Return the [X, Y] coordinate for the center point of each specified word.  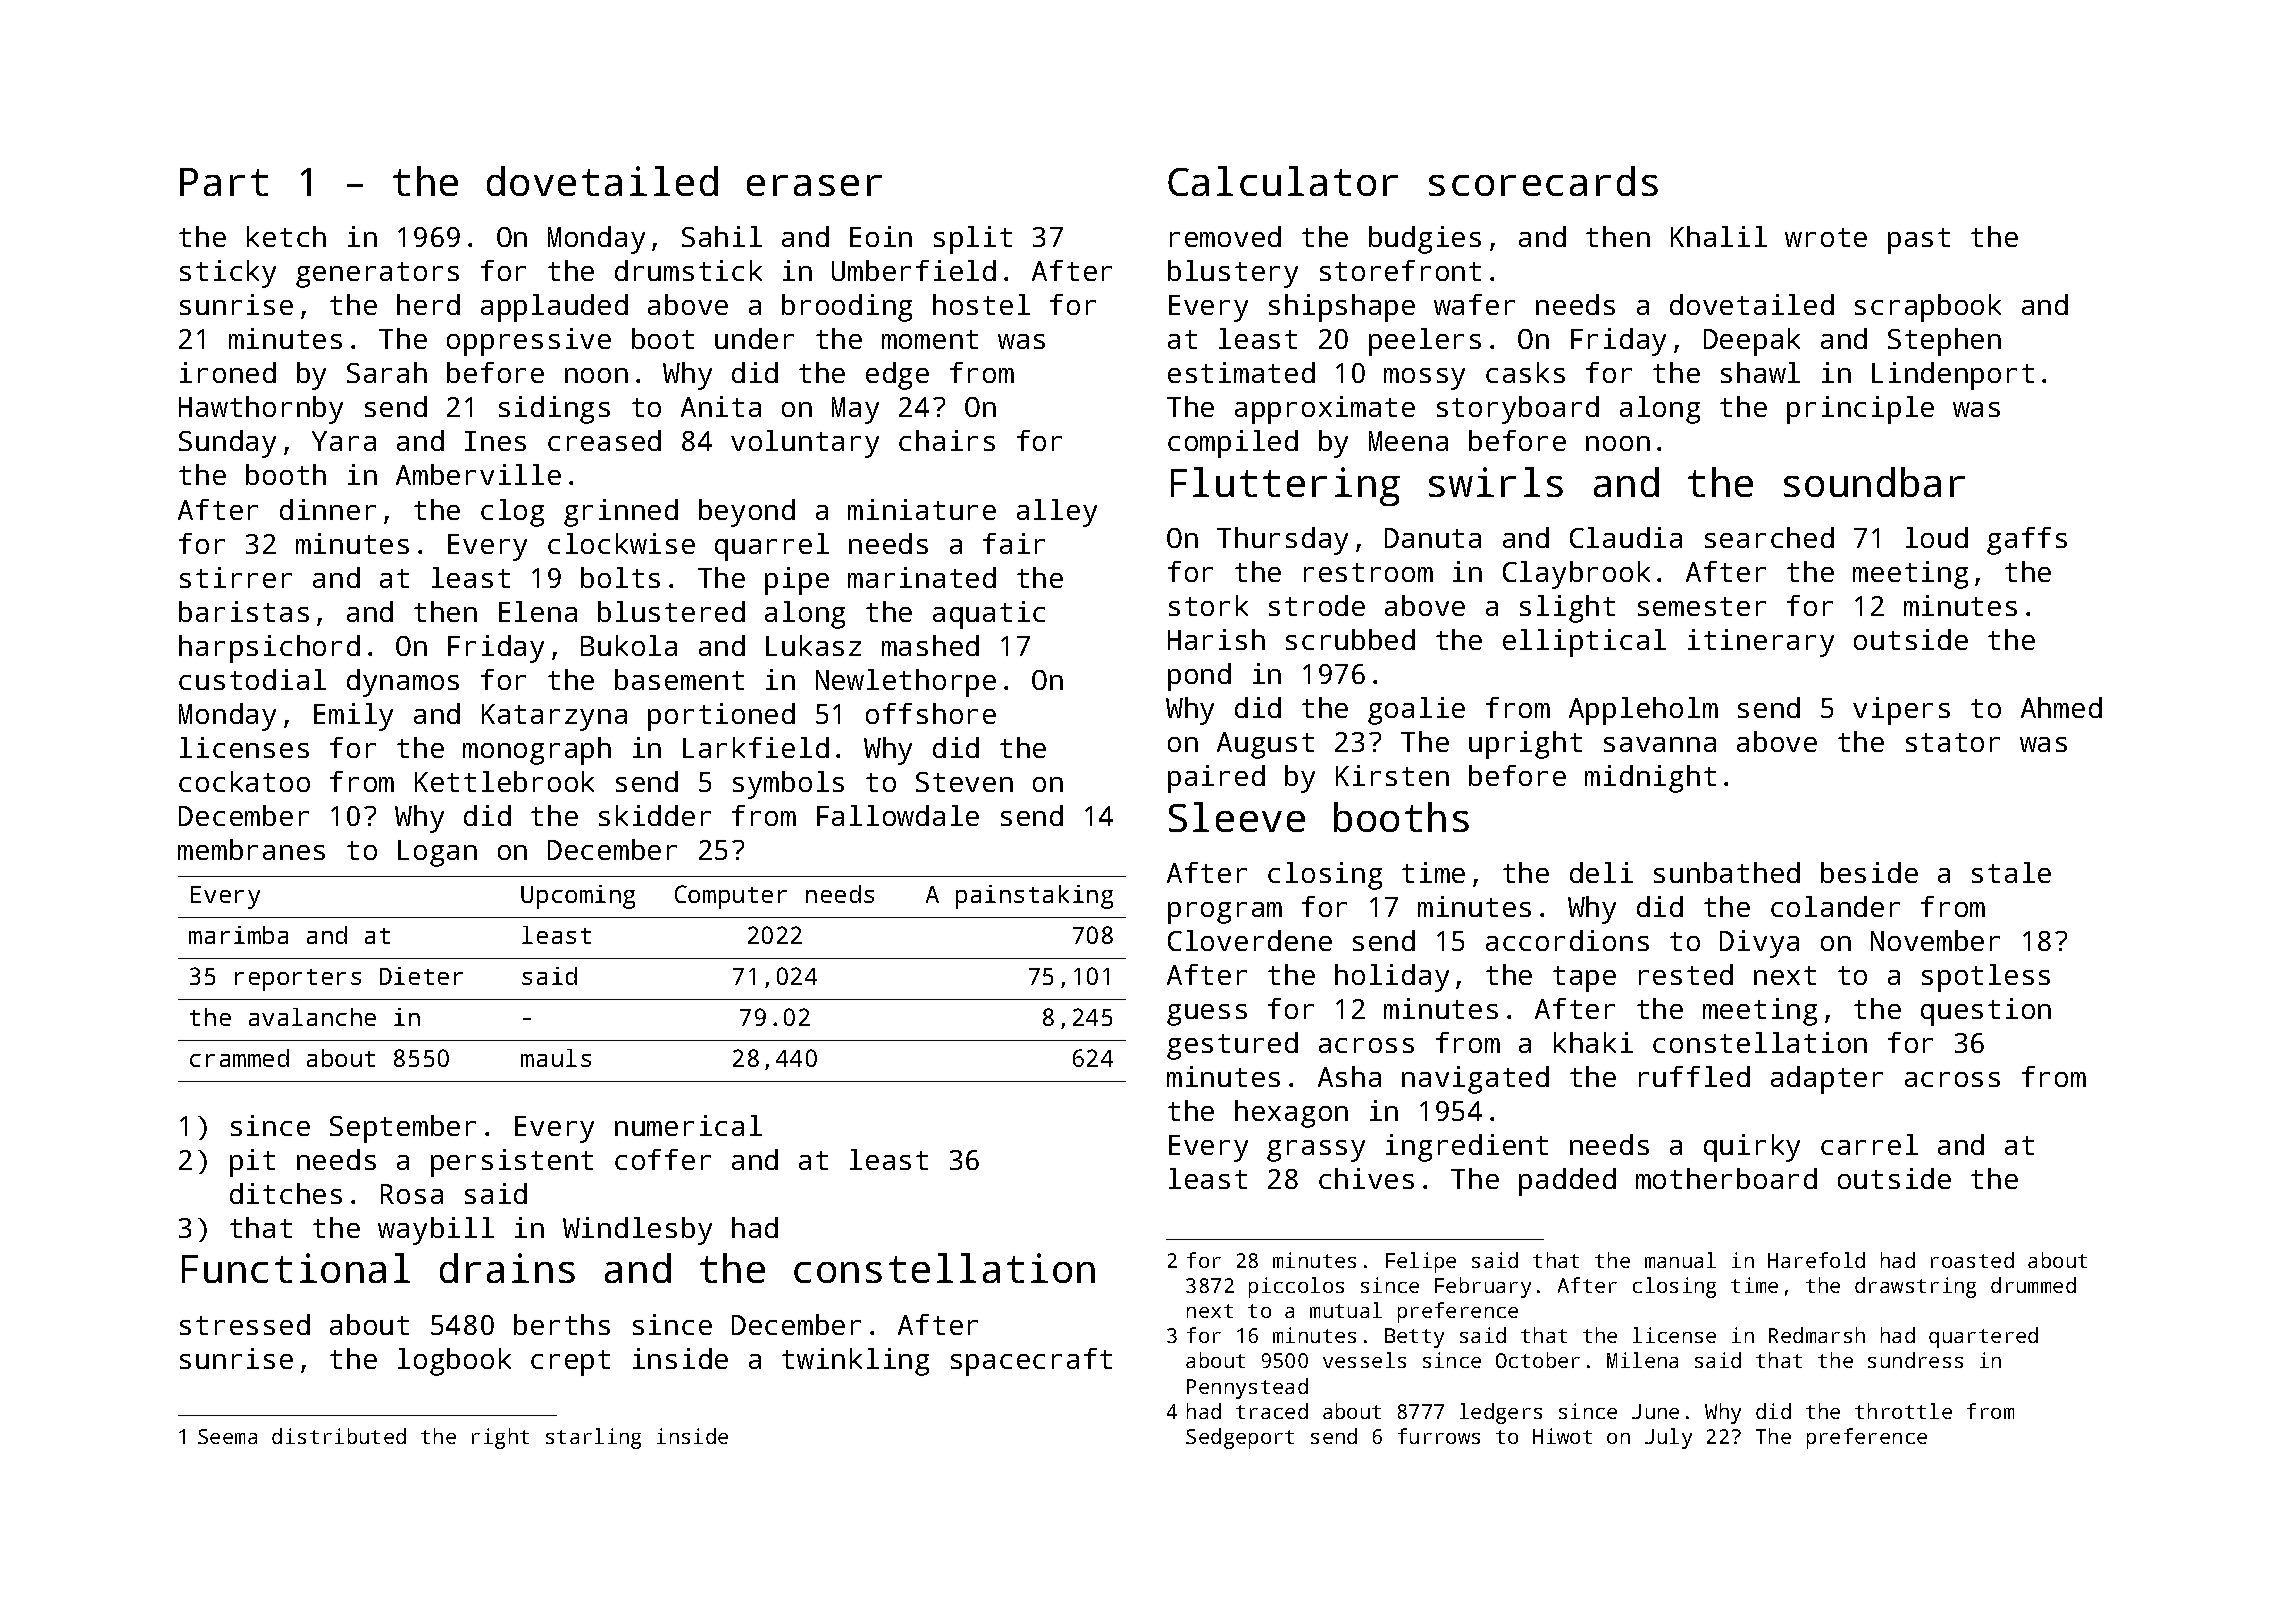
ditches [286, 1193]
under [754, 338]
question [1986, 1012]
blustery [1233, 274]
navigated [1475, 1080]
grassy [1316, 1151]
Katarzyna [554, 717]
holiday [1392, 978]
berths [562, 1324]
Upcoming [578, 897]
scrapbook [1928, 308]
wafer [1474, 304]
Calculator [1283, 181]
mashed [930, 645]
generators [377, 275]
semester [1702, 606]
